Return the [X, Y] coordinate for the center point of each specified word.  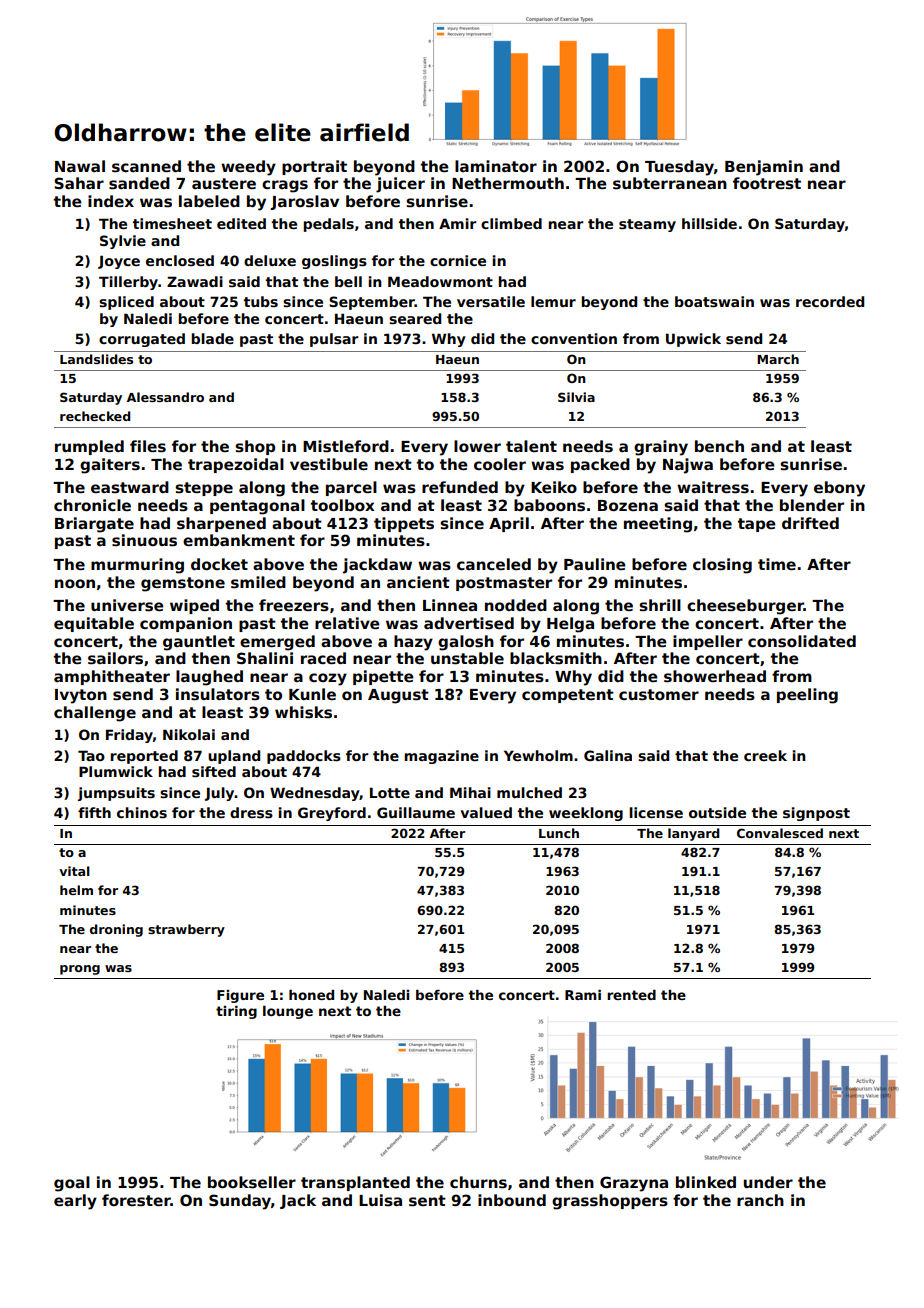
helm [76, 890]
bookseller [252, 1182]
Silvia [576, 397]
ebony [839, 489]
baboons [549, 505]
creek [765, 755]
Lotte [390, 792]
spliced [126, 303]
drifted [810, 523]
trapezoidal [236, 465]
